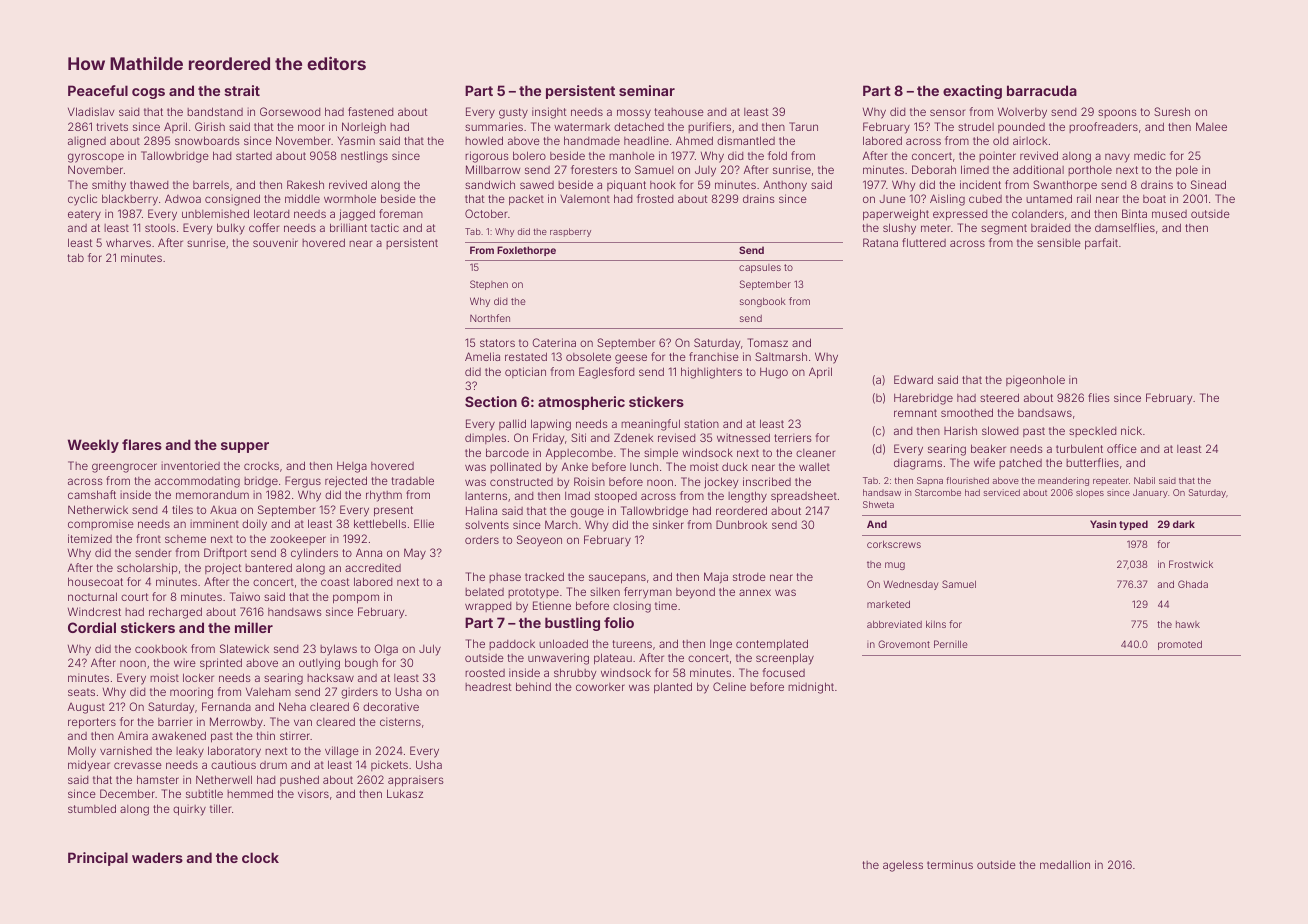 This image has height=924, width=1308. Describe the element at coordinates (245, 447) in the image. I see `supper` at that location.
